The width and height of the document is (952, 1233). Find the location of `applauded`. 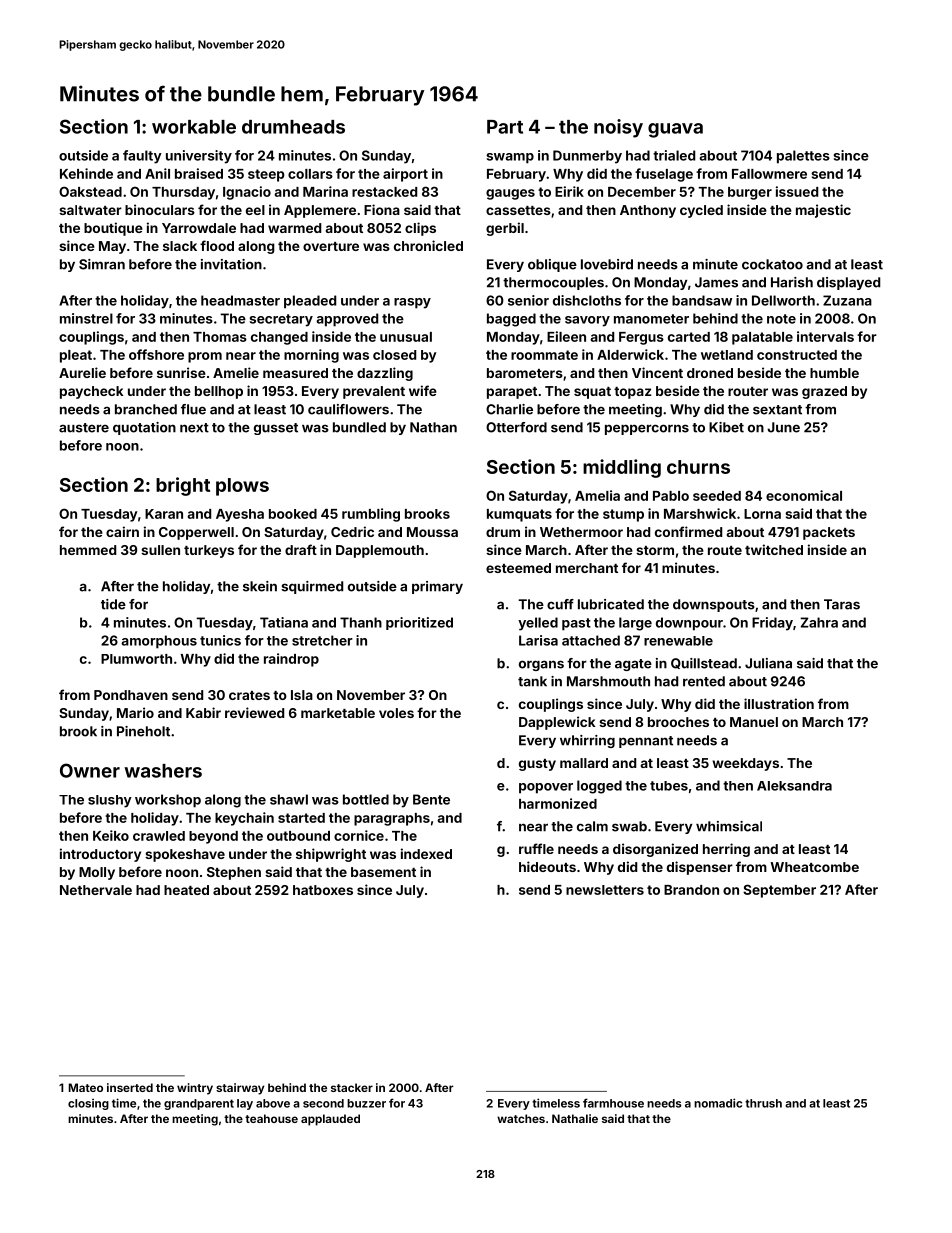

applauded is located at coordinates (330, 1120).
